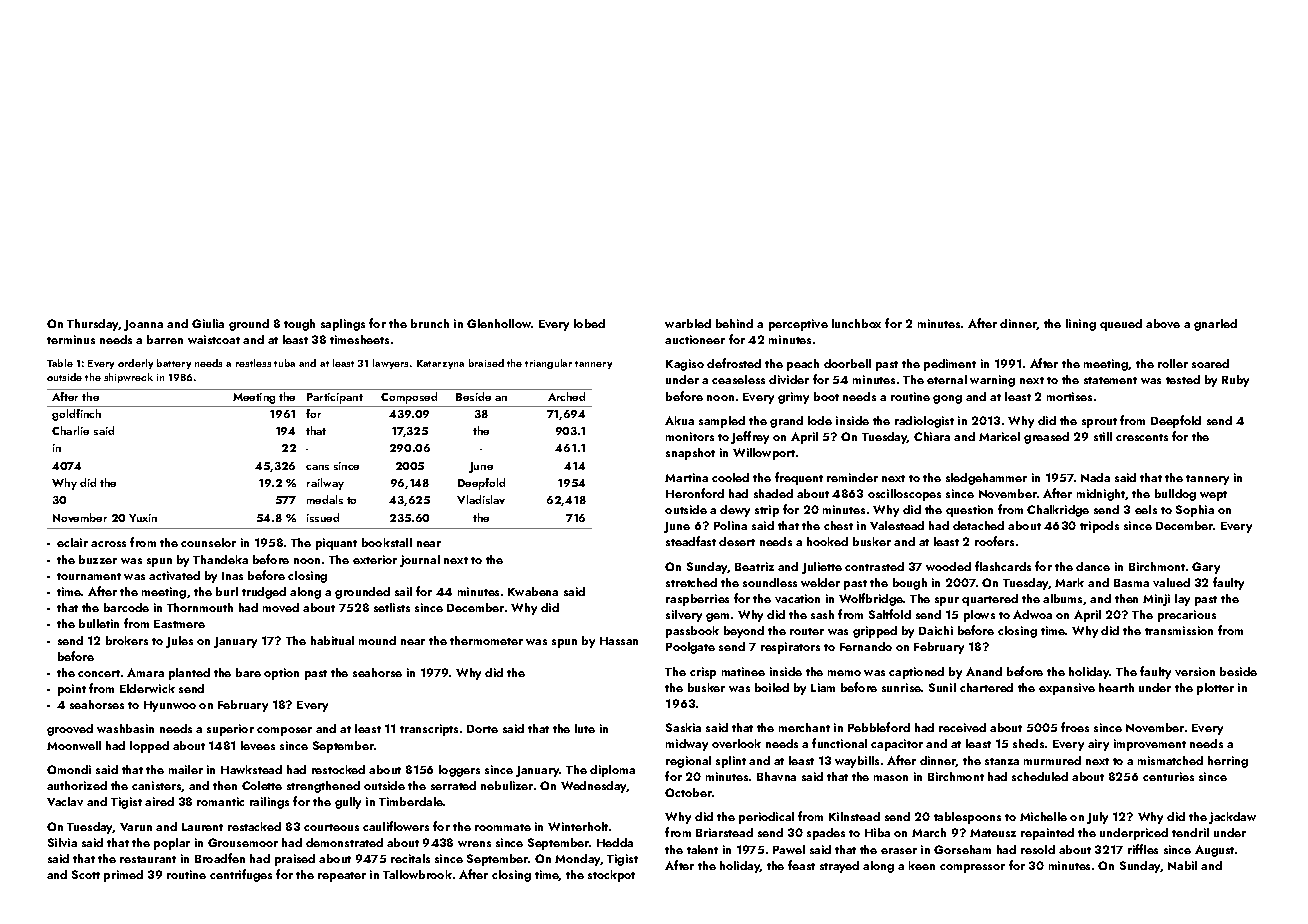 The image size is (1308, 924). I want to click on gnarled, so click(1215, 325).
